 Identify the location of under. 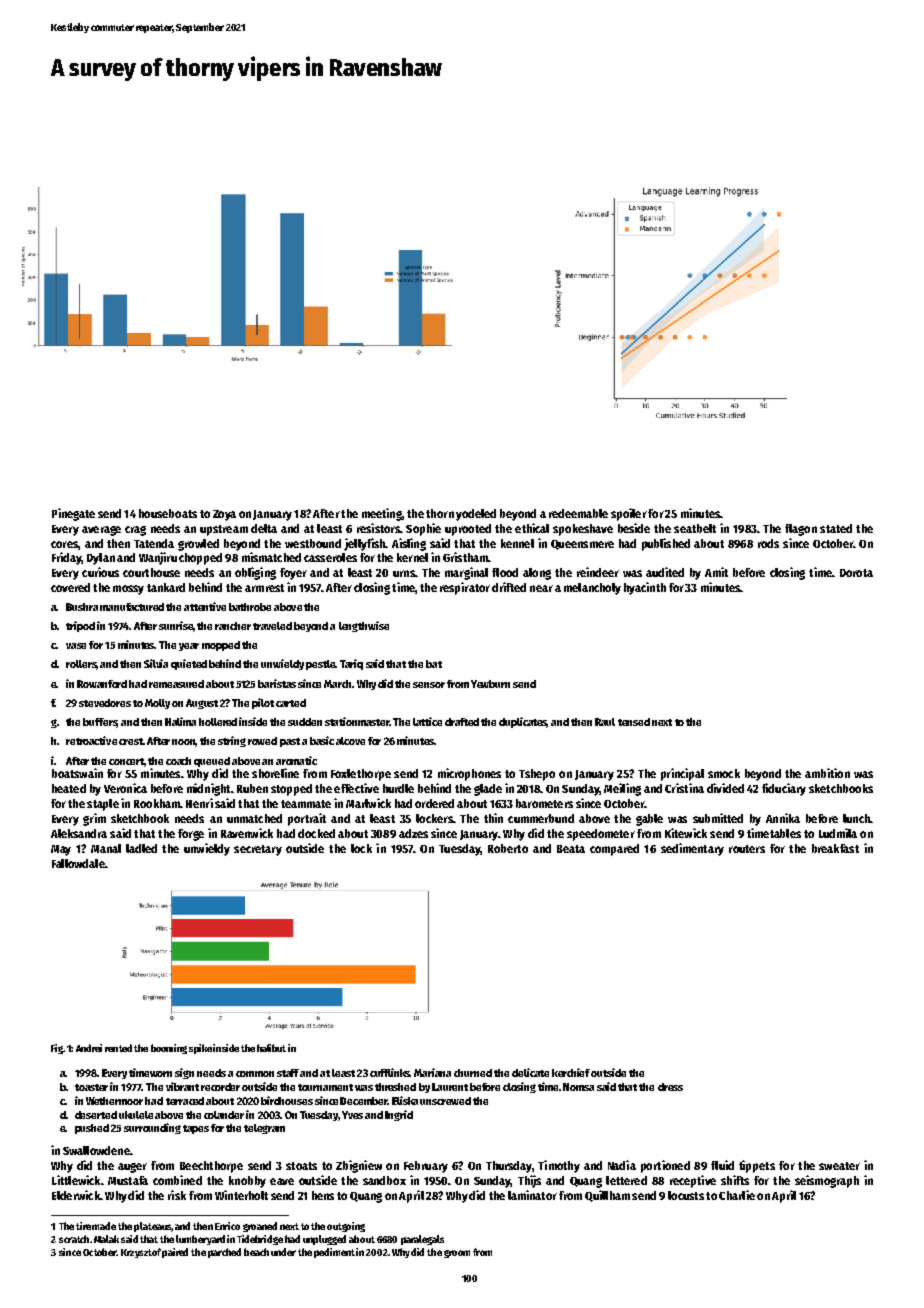
(283, 1252).
